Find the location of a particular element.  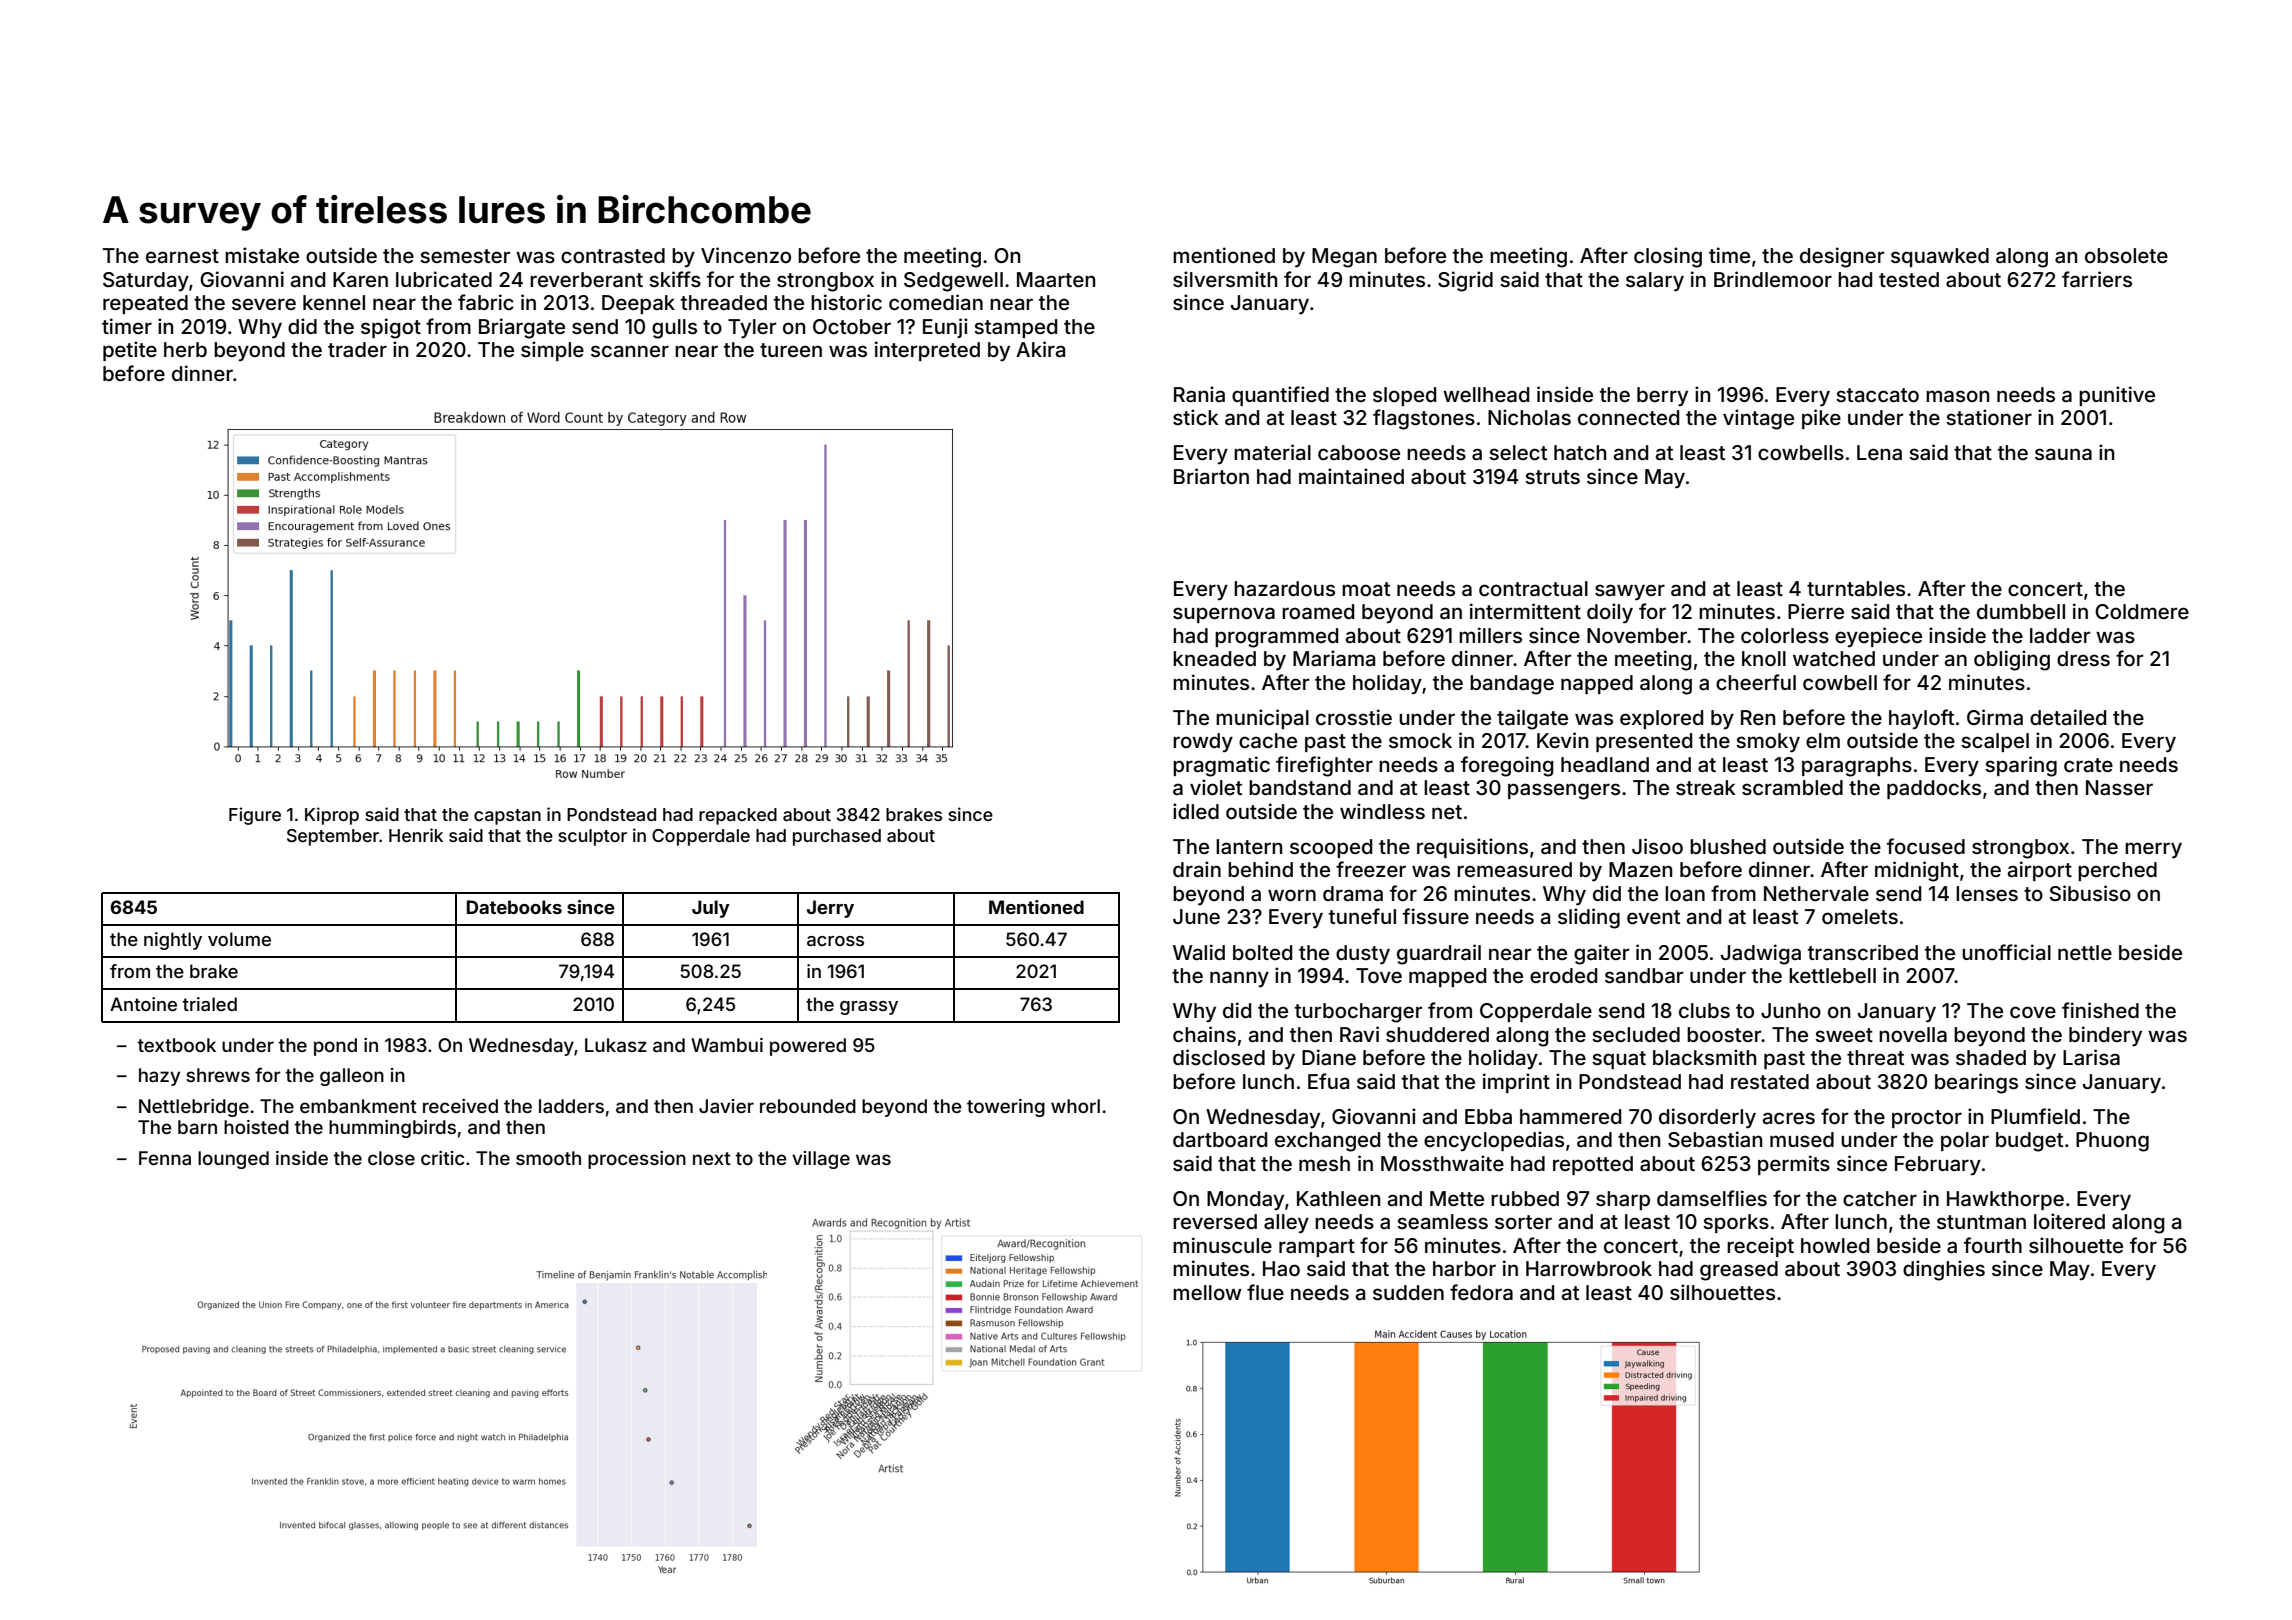

obsolete is located at coordinates (2126, 255).
